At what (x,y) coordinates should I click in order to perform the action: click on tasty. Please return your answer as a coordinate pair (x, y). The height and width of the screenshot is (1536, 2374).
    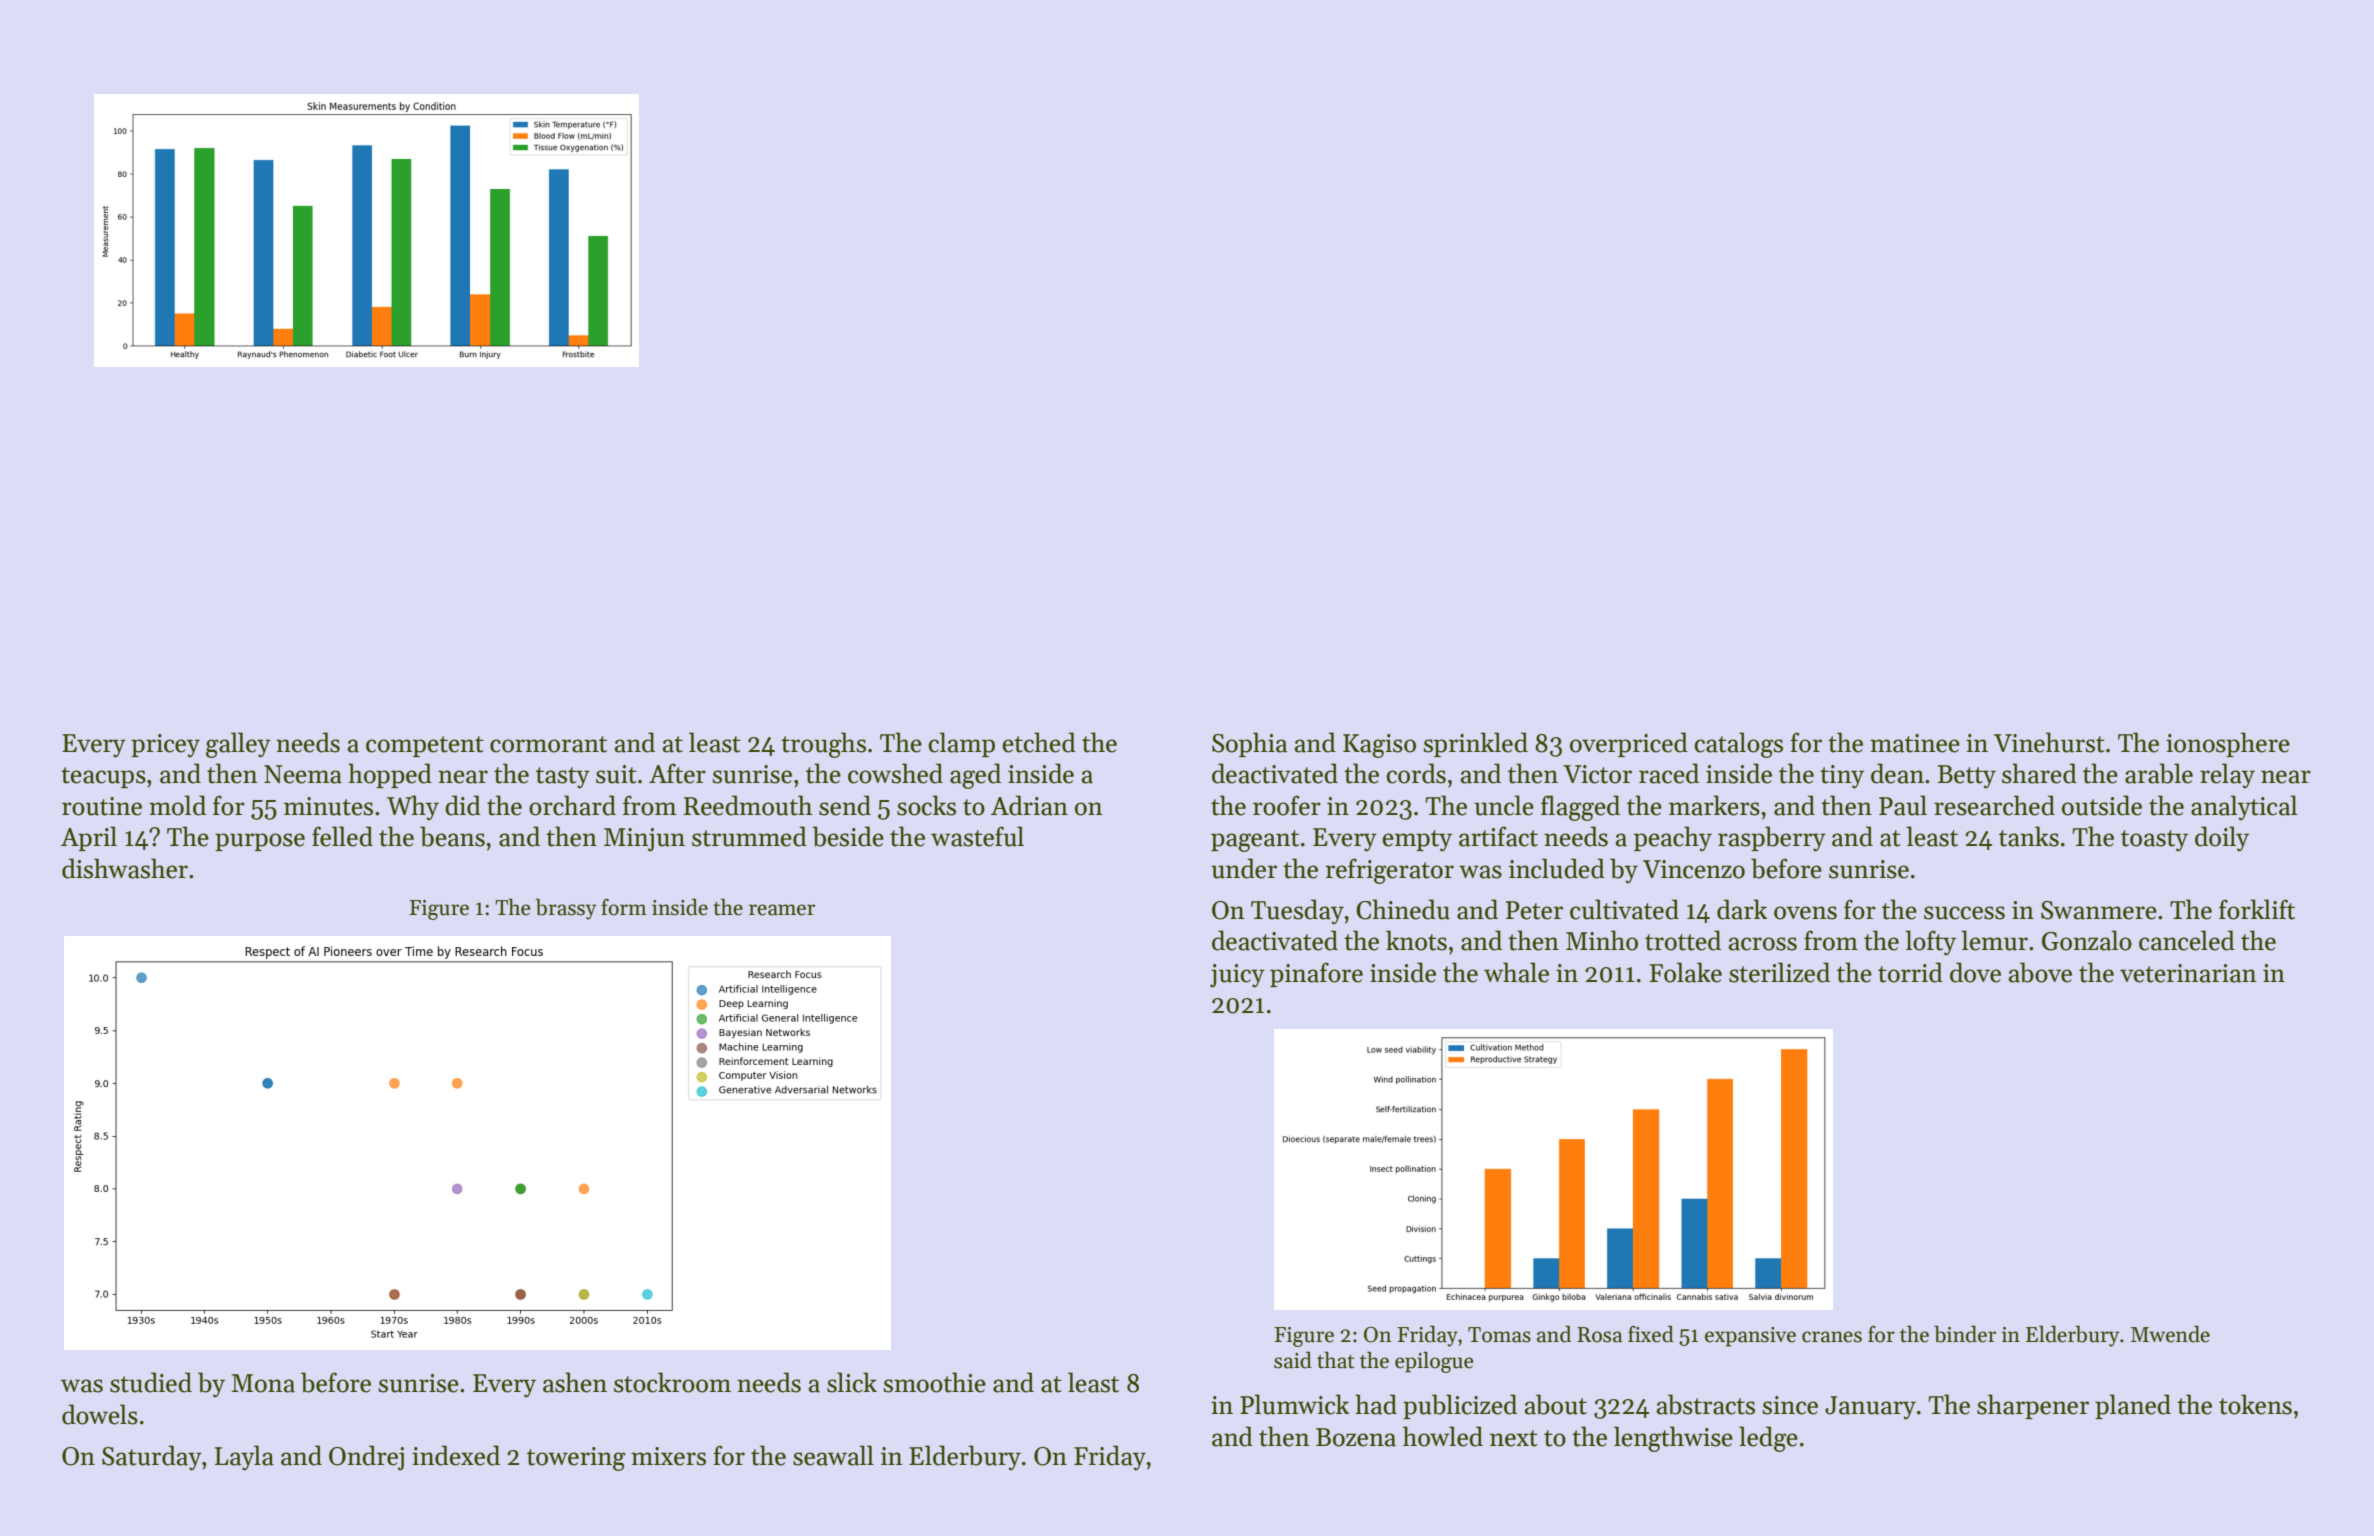
    Looking at the image, I should click on (563, 778).
